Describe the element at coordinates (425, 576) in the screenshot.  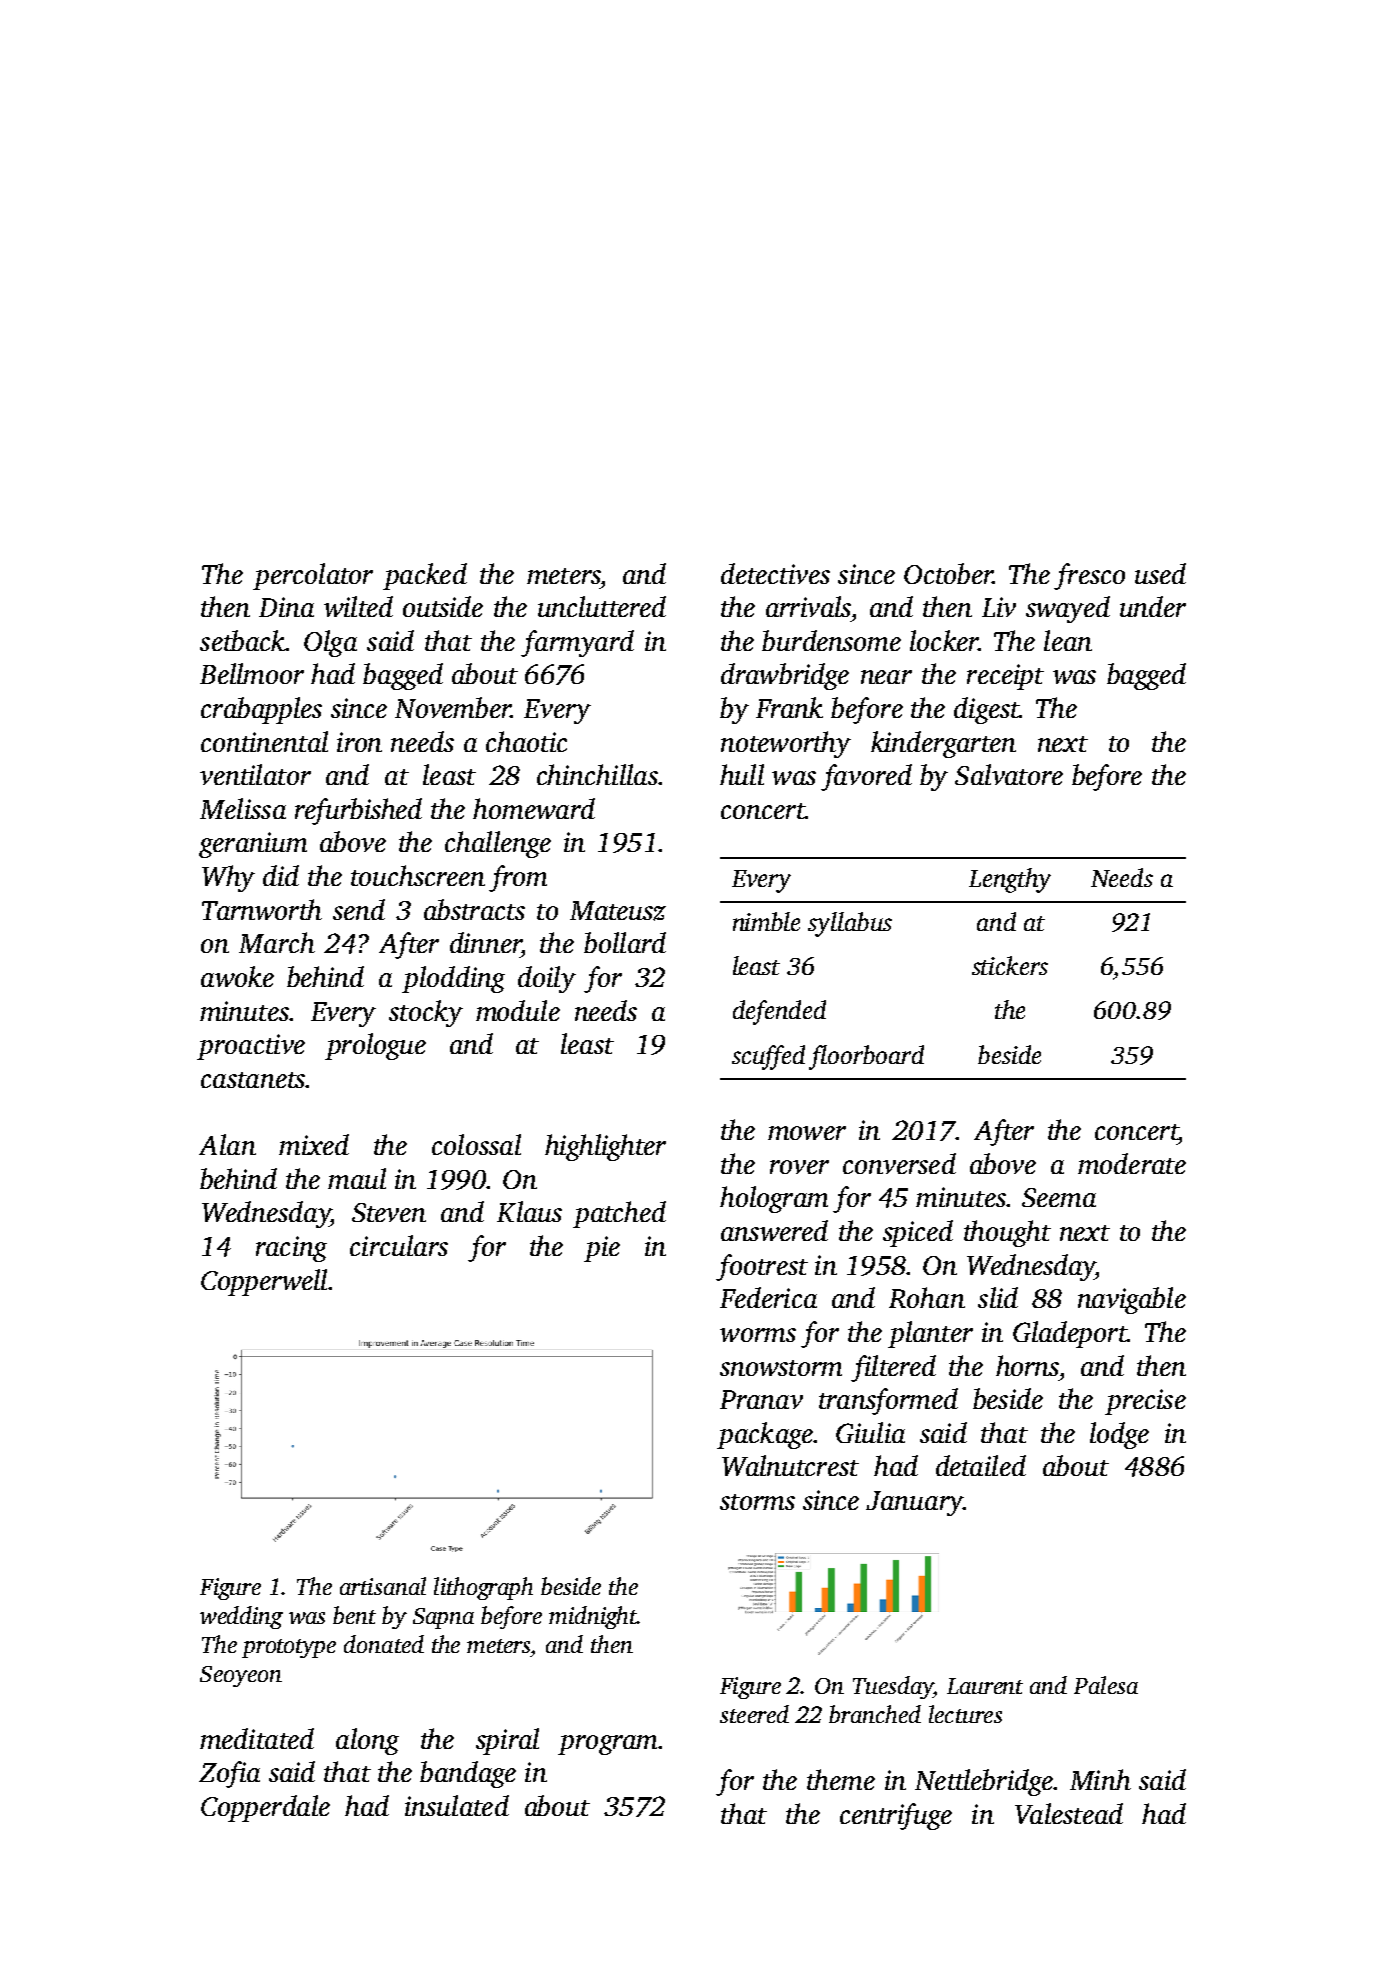
I see `packed` at that location.
